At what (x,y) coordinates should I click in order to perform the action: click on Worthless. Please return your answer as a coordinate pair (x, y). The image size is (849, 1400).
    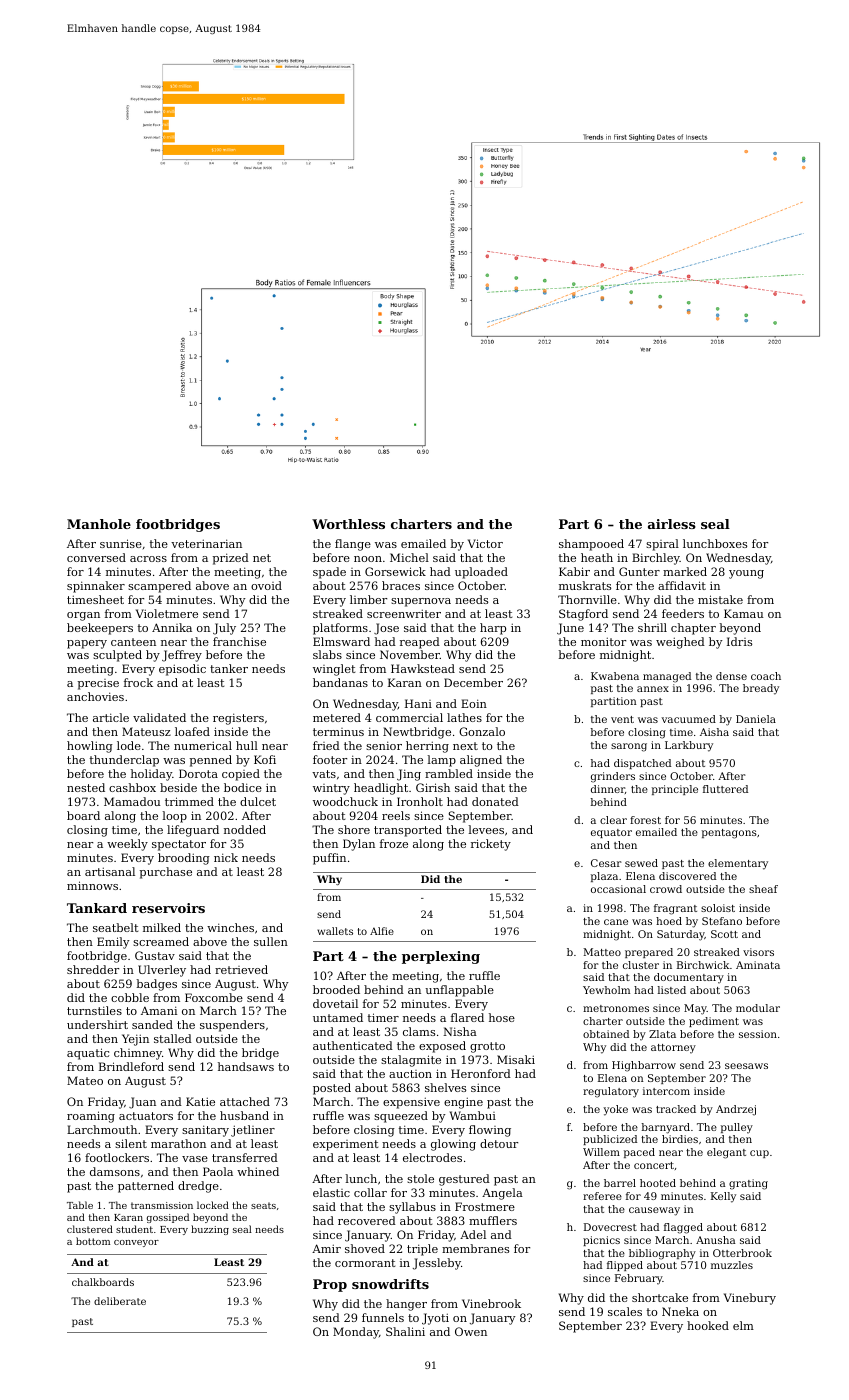
    Looking at the image, I should click on (348, 524).
